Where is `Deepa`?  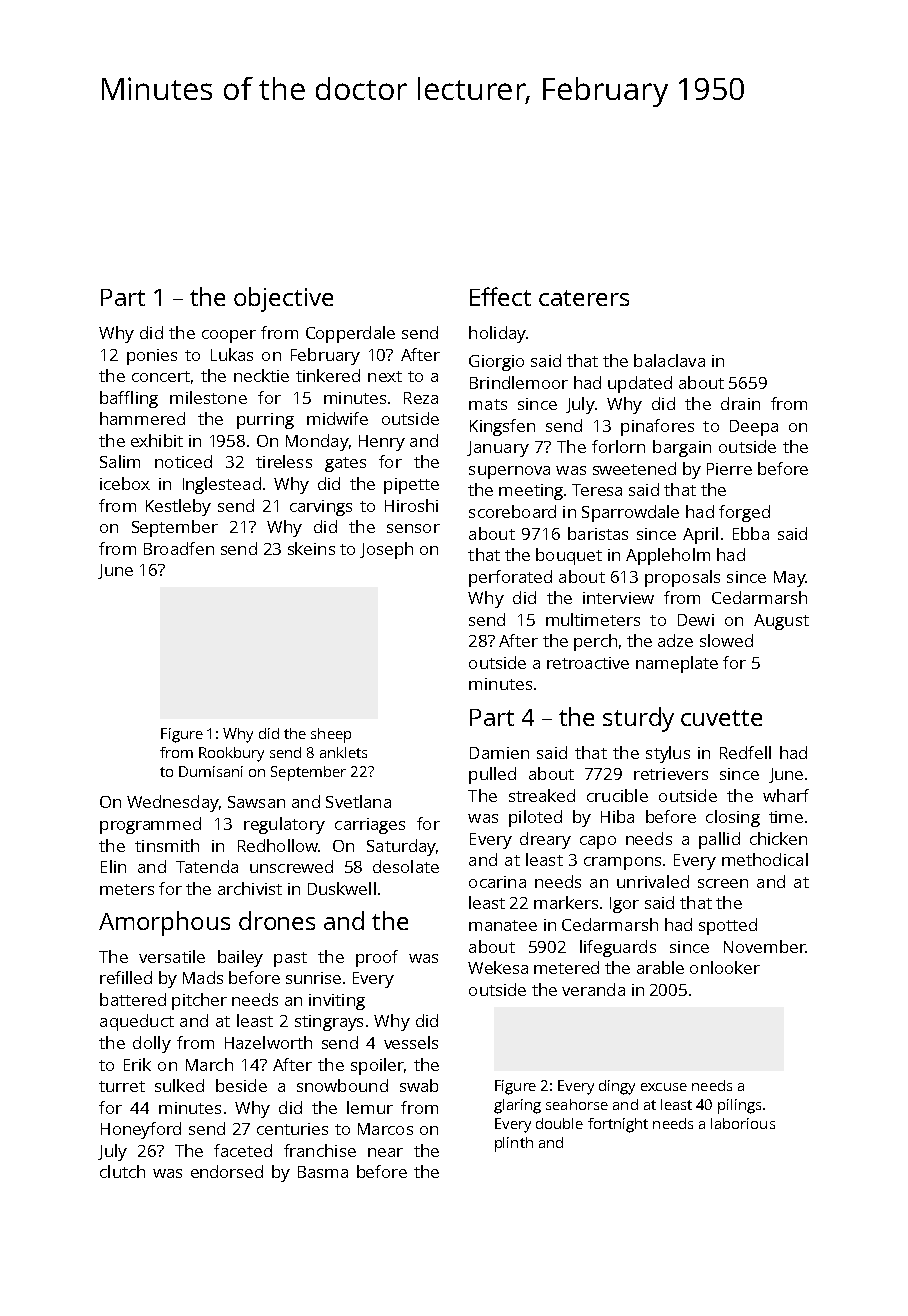
Deepa is located at coordinates (754, 428).
